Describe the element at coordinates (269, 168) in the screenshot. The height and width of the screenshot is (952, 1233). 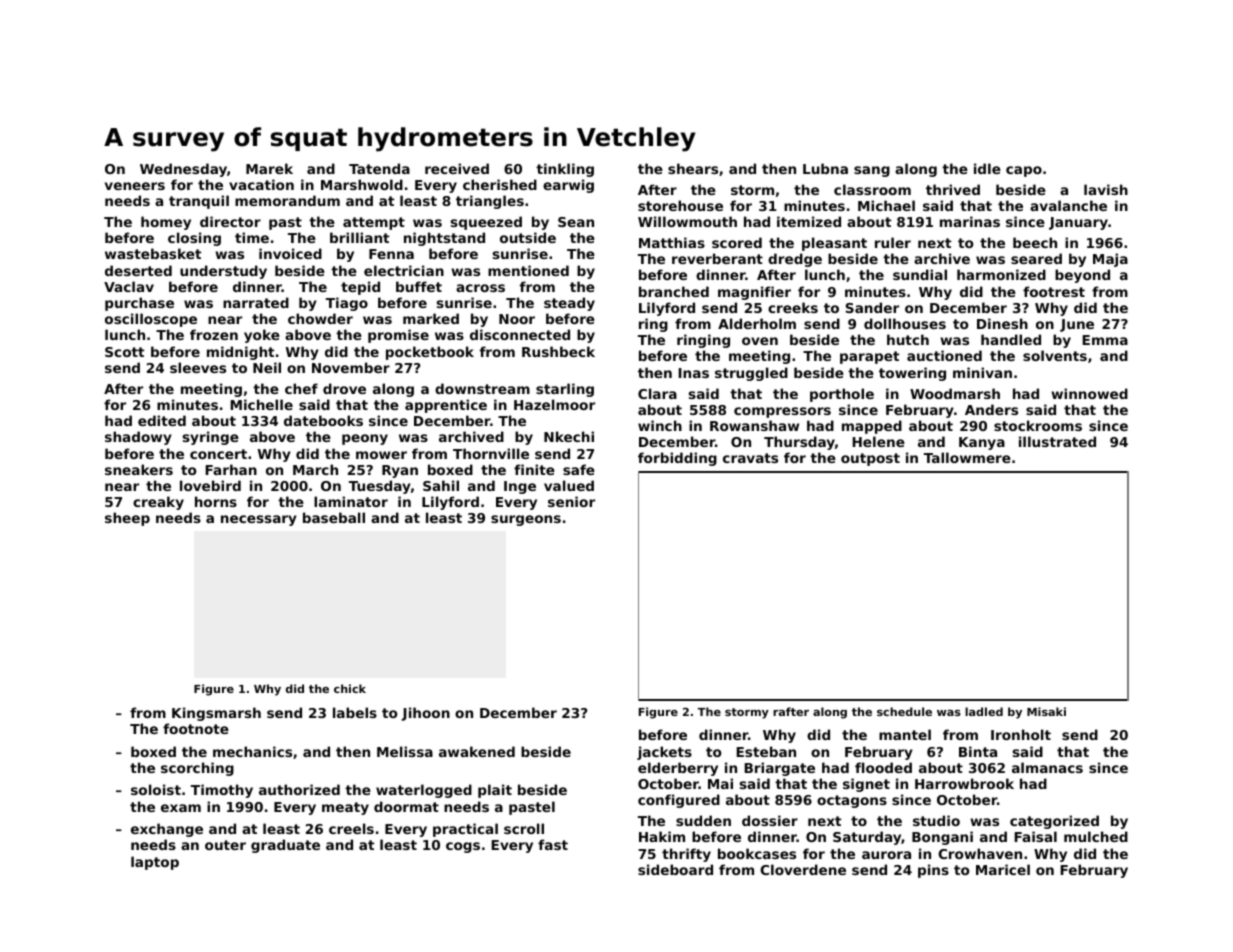
I see `Marek` at that location.
